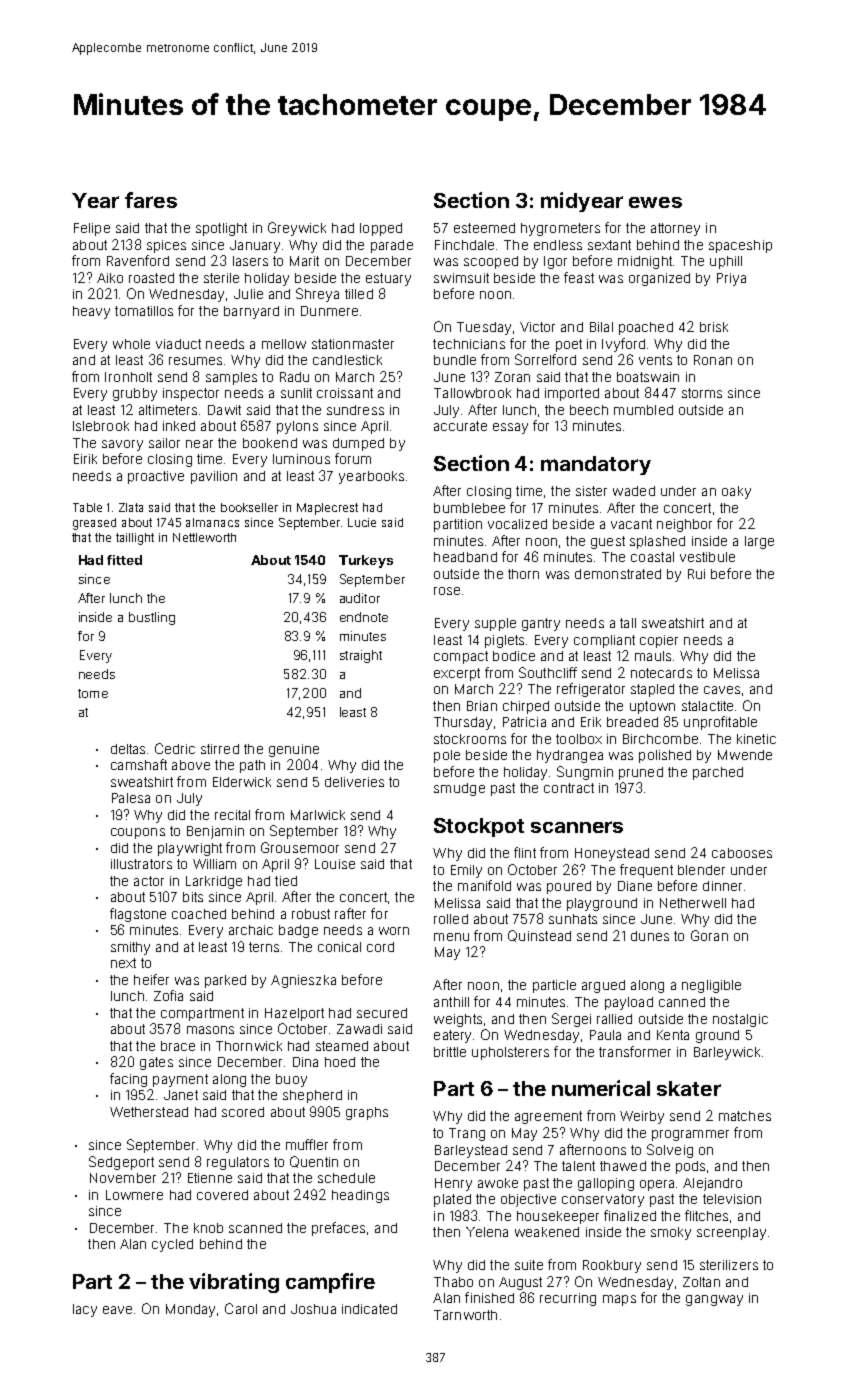 The width and height of the image is (849, 1400). What do you see at coordinates (388, 279) in the image?
I see `estuary` at bounding box center [388, 279].
